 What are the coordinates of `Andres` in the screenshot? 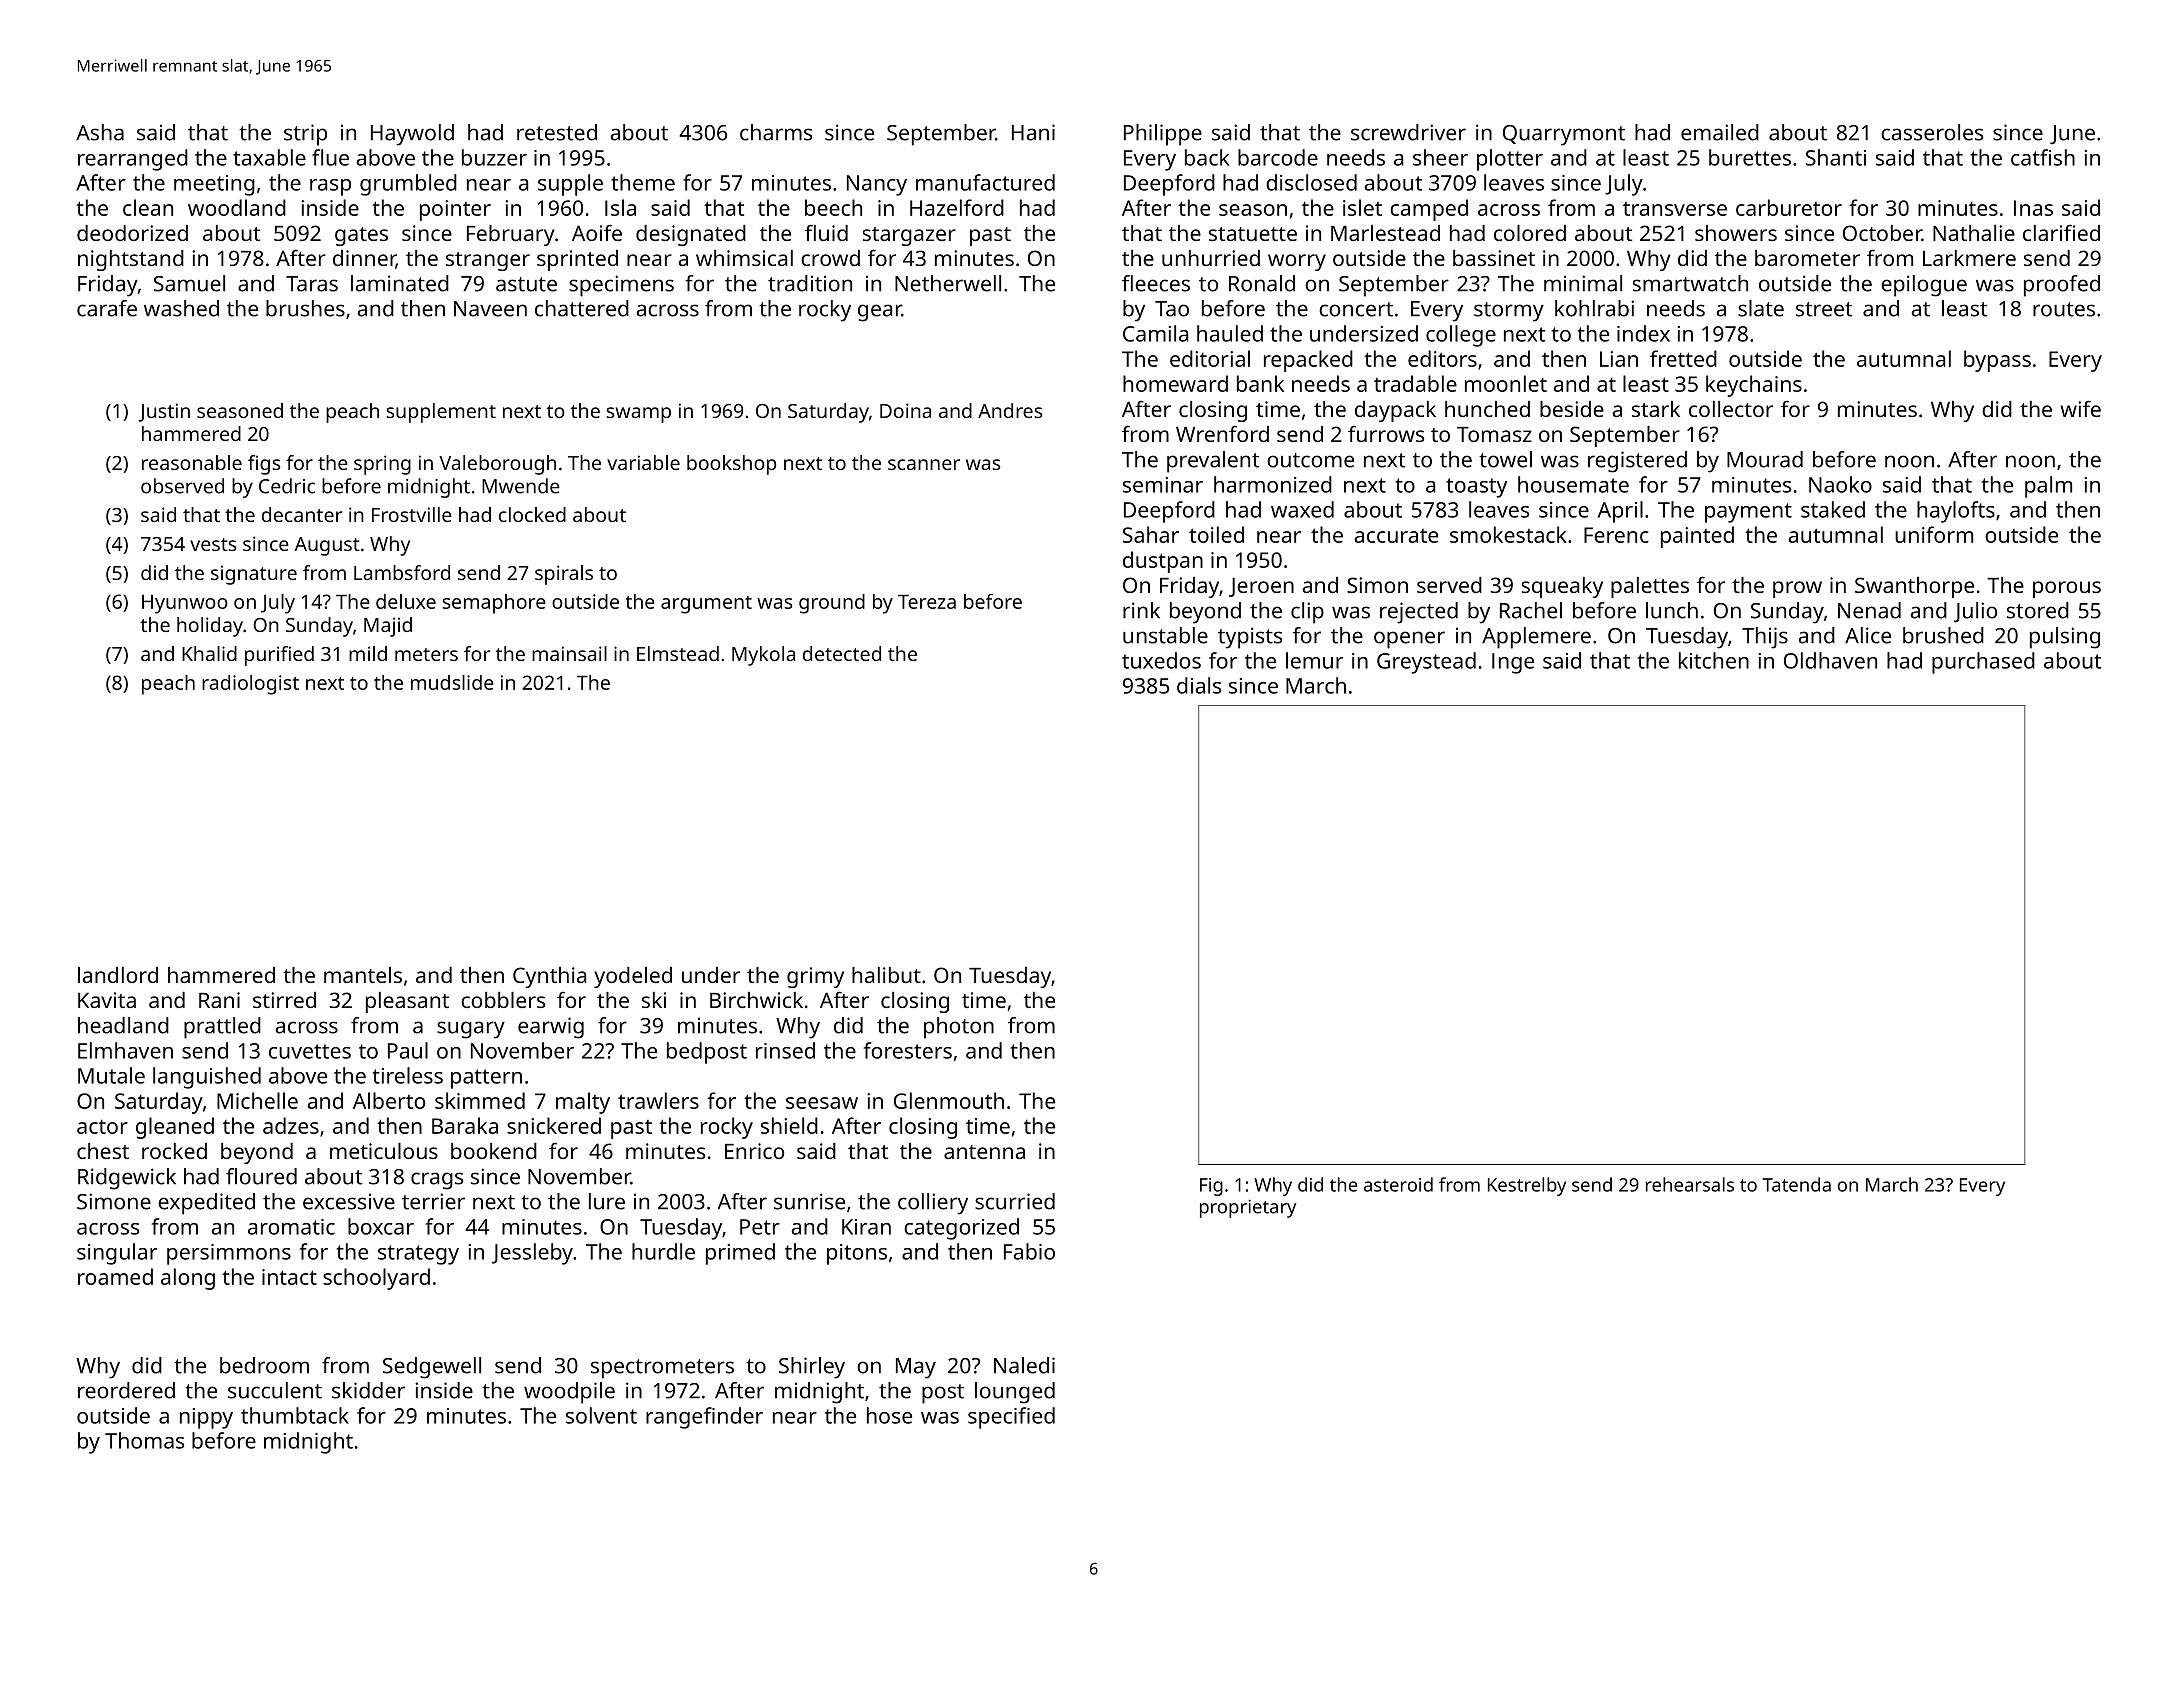 It's located at (1010, 410).
